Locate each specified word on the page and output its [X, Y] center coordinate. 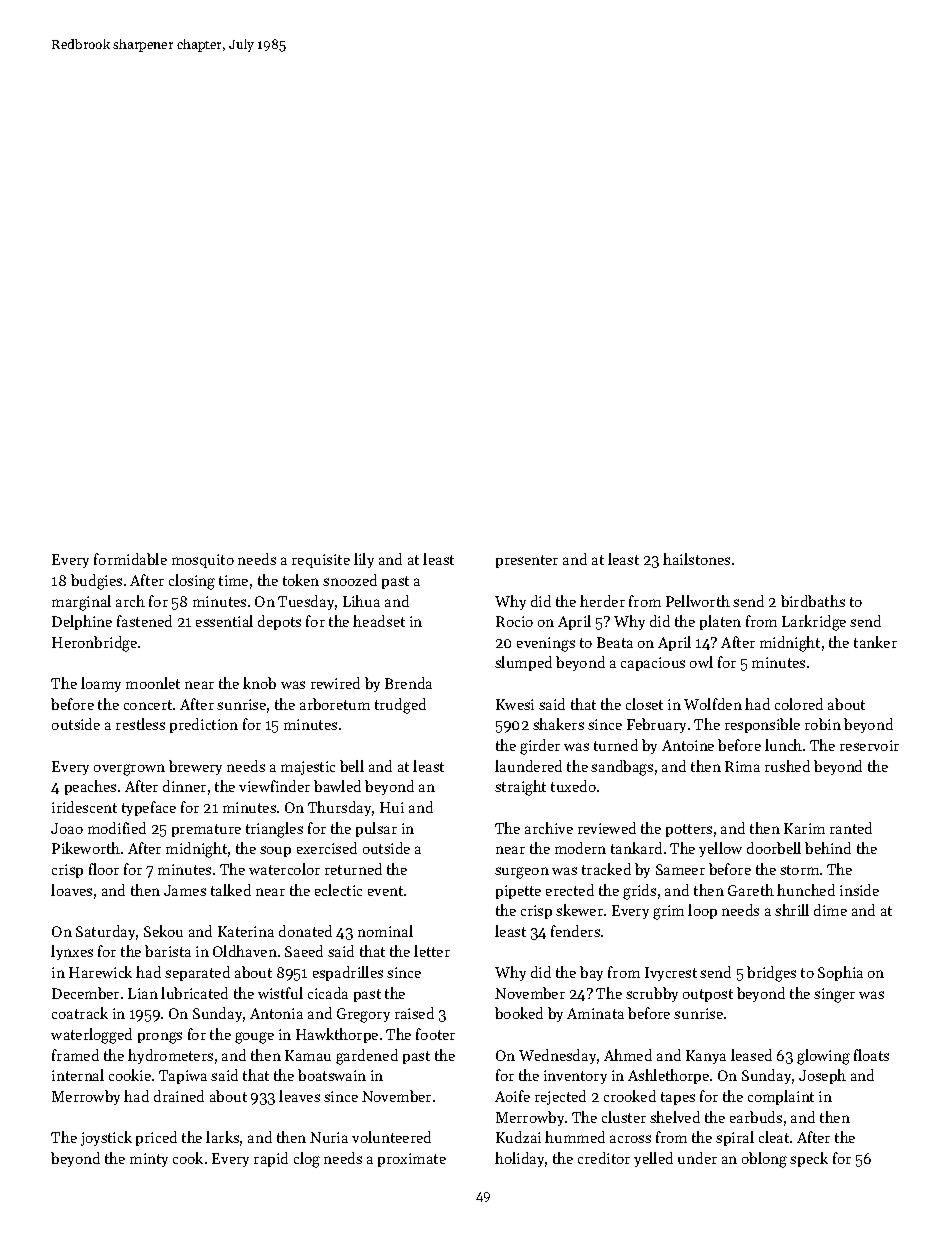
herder [602, 601]
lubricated [194, 993]
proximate [412, 1160]
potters [689, 830]
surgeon [522, 873]
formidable [130, 559]
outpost [708, 995]
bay [591, 973]
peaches [90, 787]
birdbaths [813, 601]
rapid [271, 1159]
